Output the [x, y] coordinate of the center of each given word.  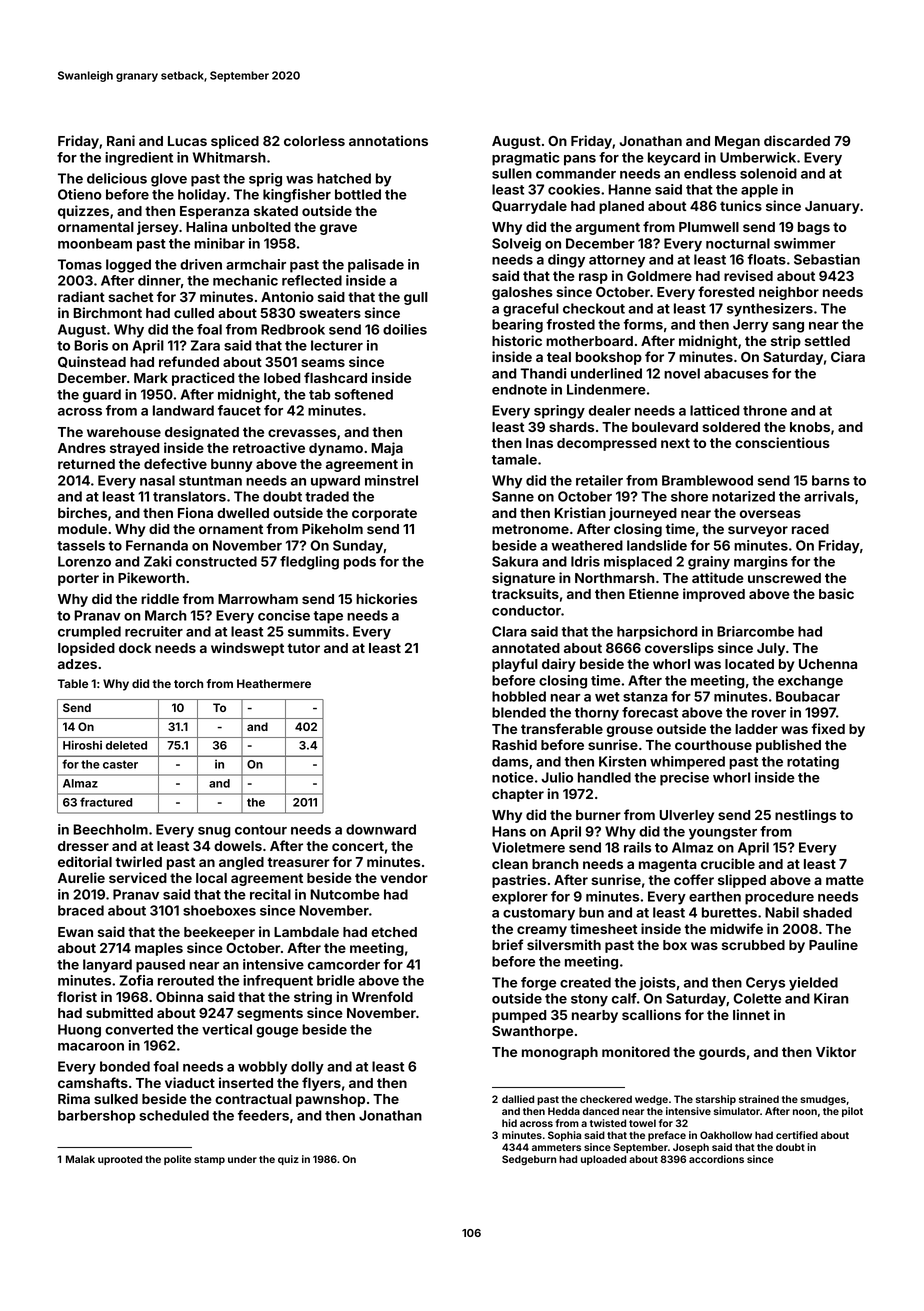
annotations [388, 140]
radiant [81, 296]
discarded [797, 140]
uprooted [120, 1160]
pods [360, 563]
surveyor [758, 531]
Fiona [195, 512]
